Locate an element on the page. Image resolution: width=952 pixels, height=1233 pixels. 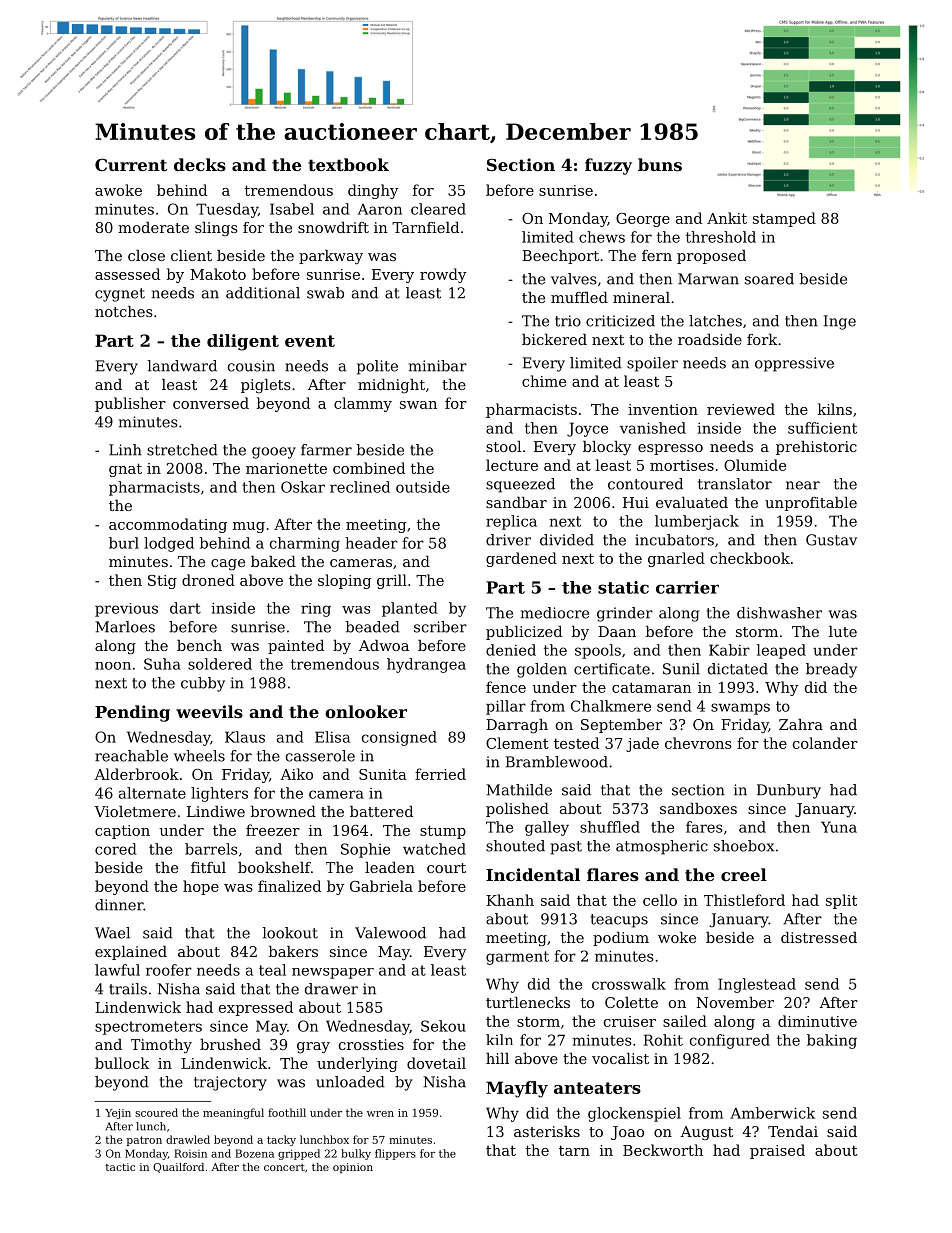
Timothy is located at coordinates (161, 1046).
